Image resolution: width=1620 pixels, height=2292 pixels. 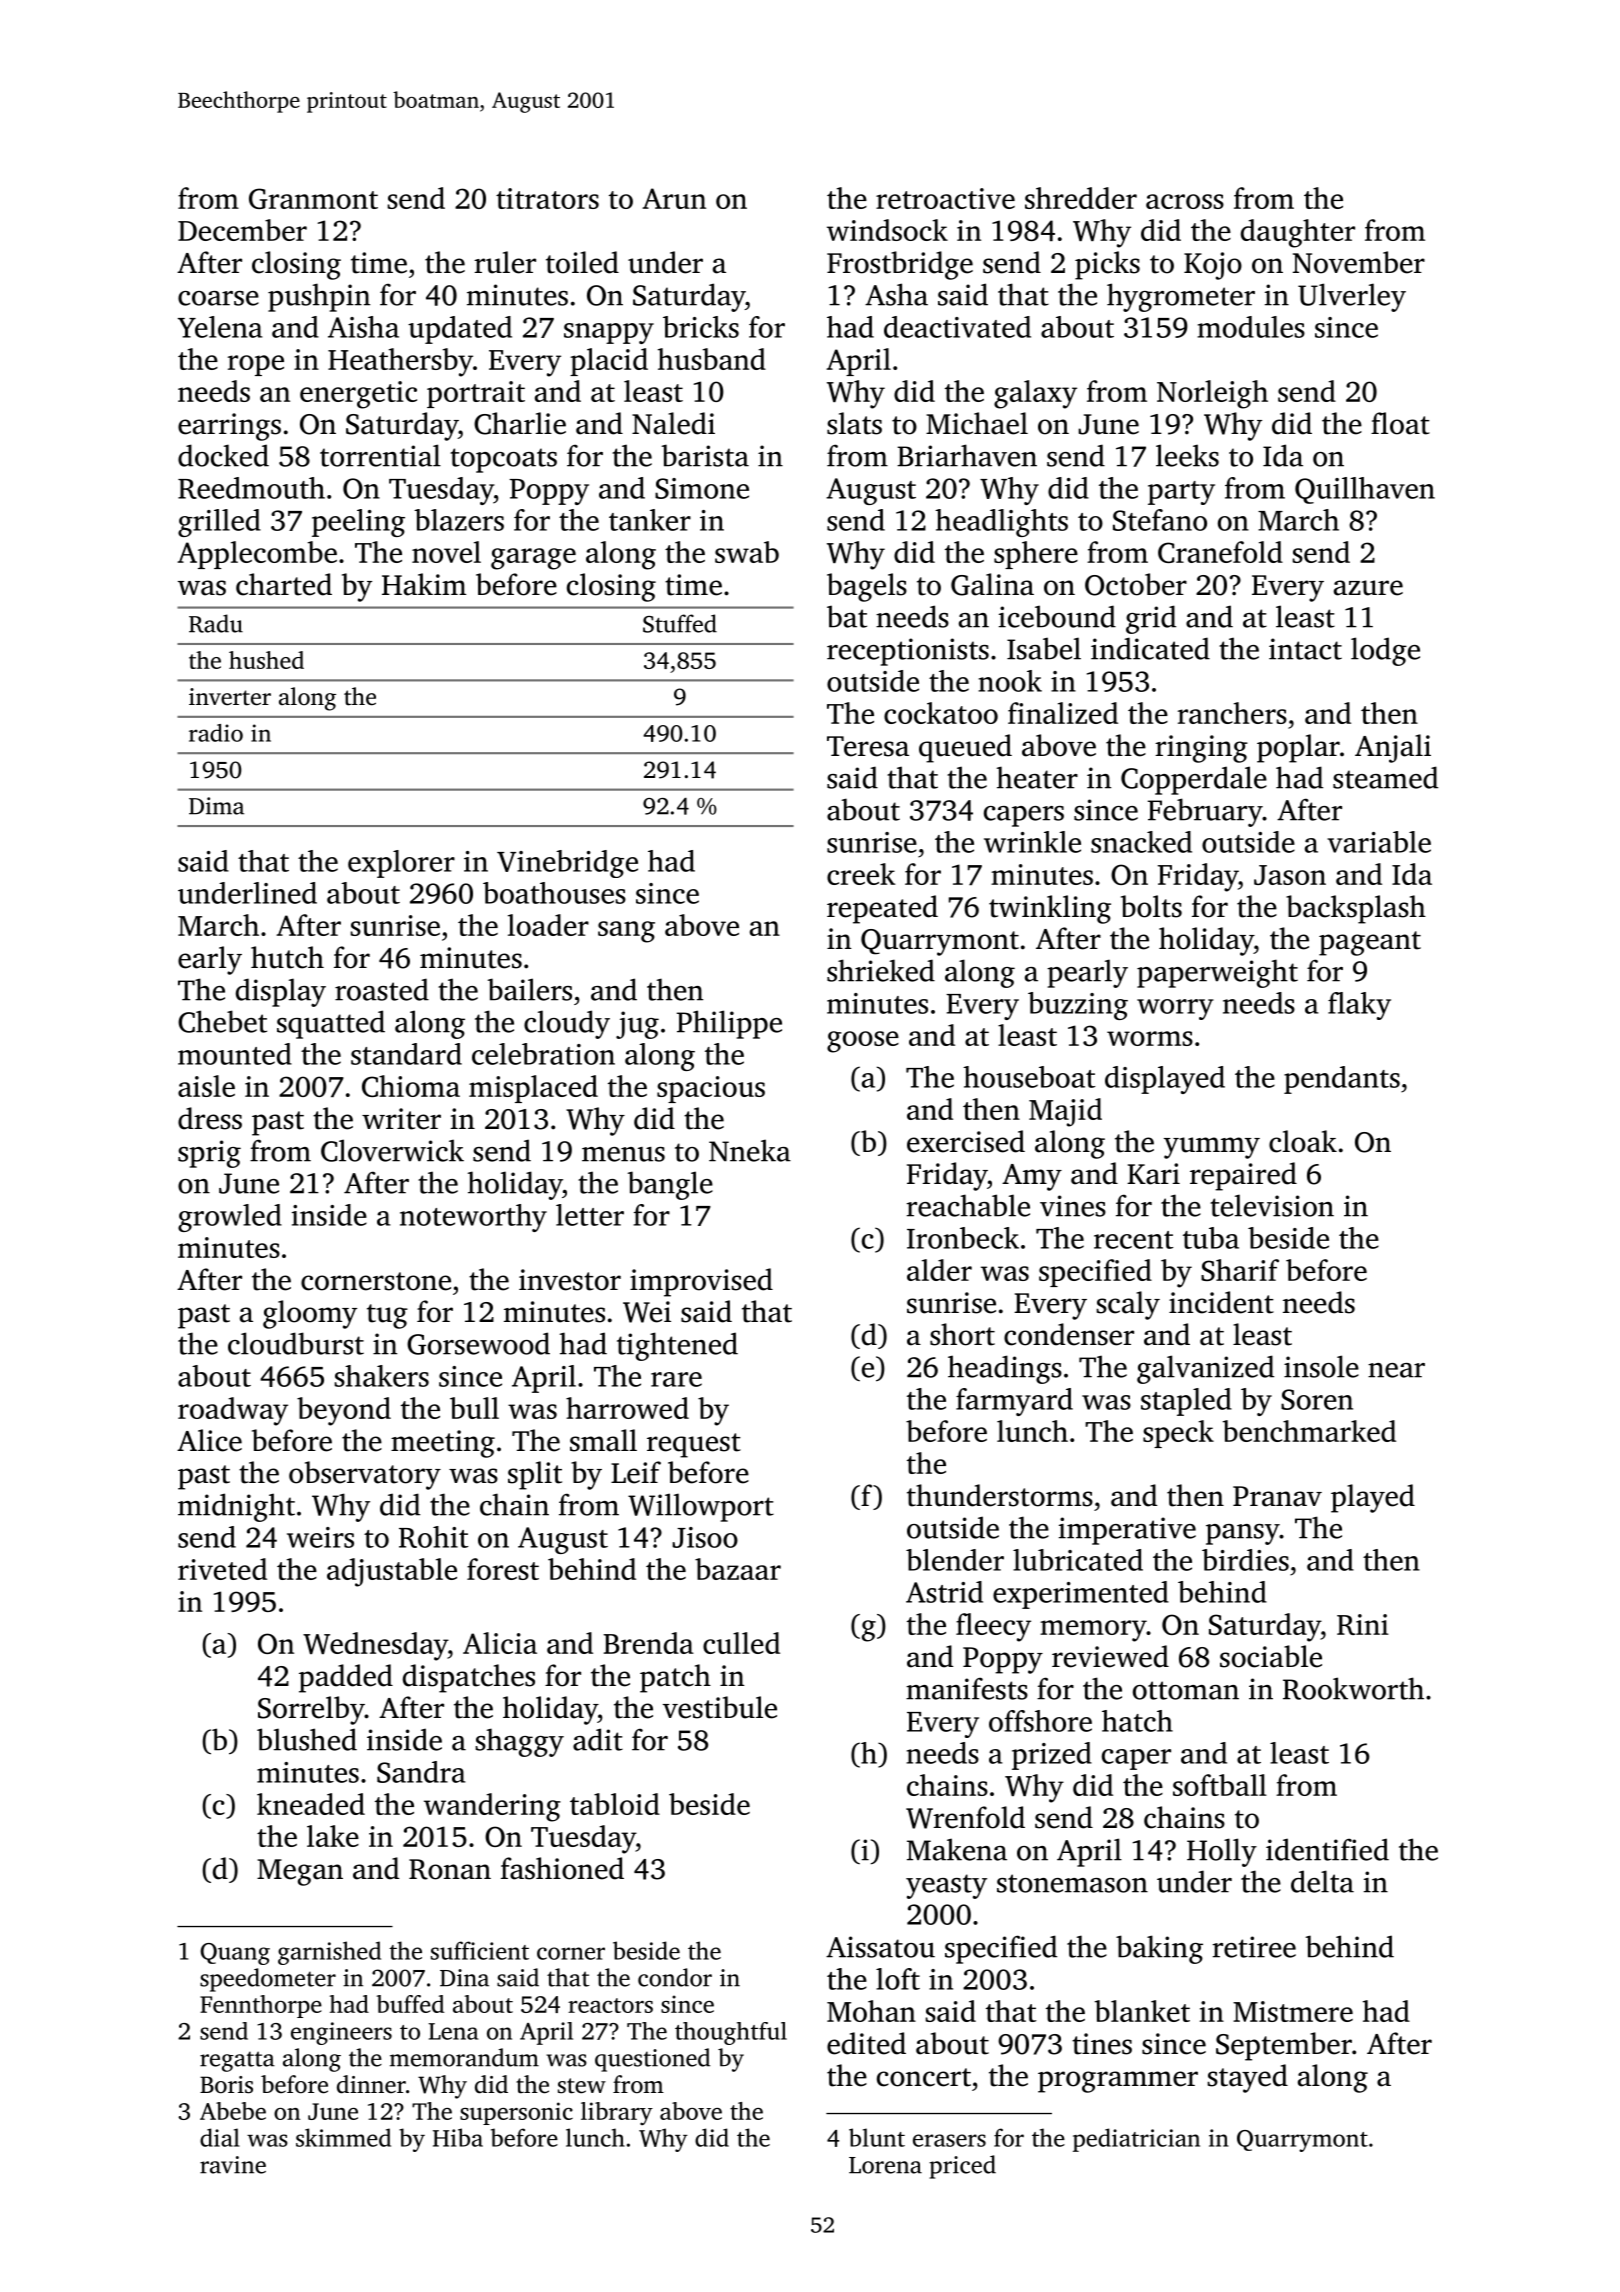 I want to click on reachable, so click(x=968, y=1205).
